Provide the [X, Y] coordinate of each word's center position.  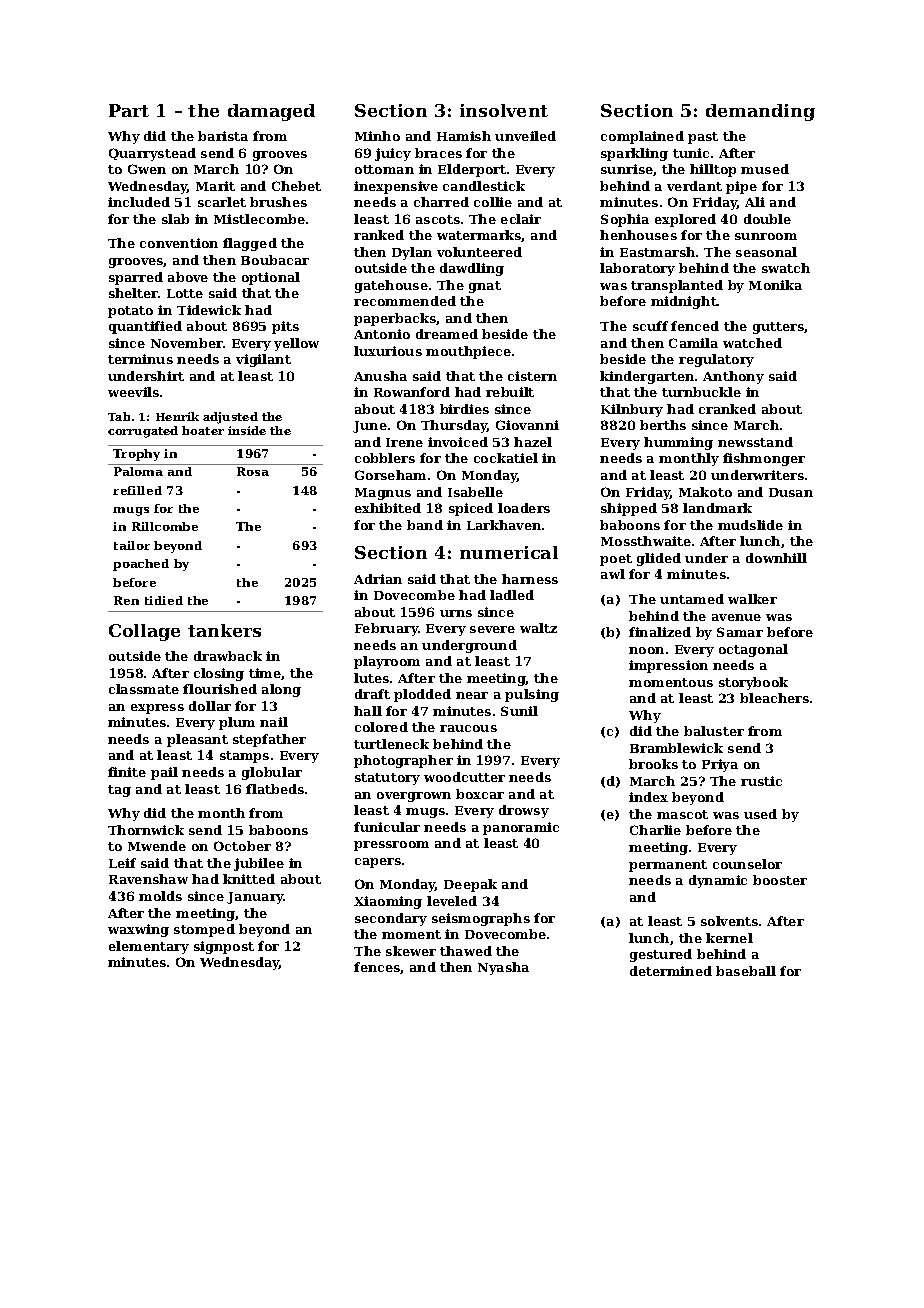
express [157, 709]
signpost [224, 947]
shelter [134, 293]
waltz [538, 628]
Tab [119, 416]
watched [752, 343]
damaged [271, 112]
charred [441, 202]
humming [678, 443]
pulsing [532, 695]
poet [616, 560]
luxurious [388, 351]
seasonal [766, 252]
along [281, 690]
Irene [404, 442]
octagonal [753, 650]
